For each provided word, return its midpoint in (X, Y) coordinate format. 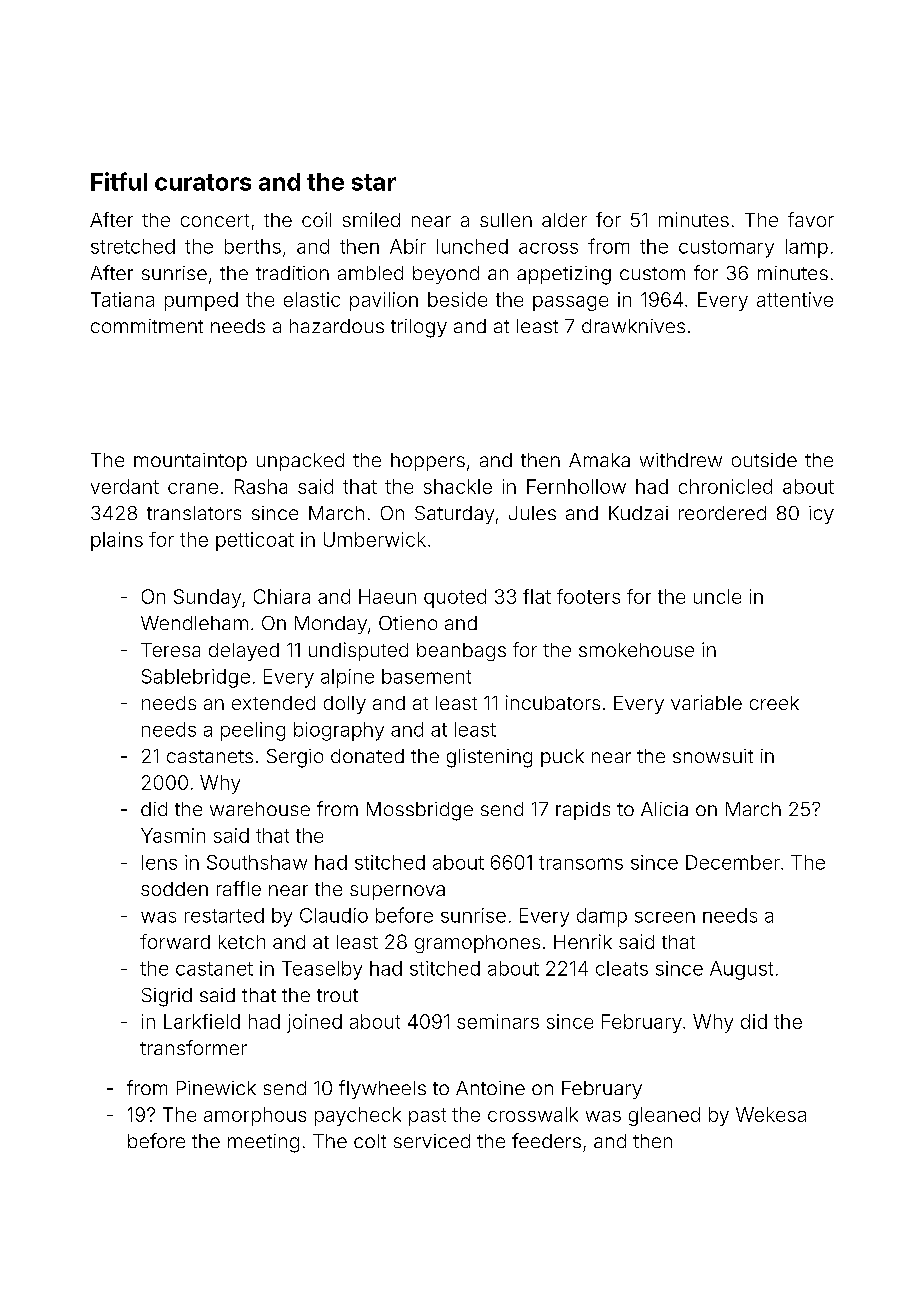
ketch (242, 942)
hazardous (337, 326)
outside (764, 460)
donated (367, 756)
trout (337, 995)
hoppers (428, 462)
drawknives (633, 326)
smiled (371, 219)
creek (774, 703)
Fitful (119, 181)
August (741, 970)
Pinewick (216, 1088)
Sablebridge (196, 678)
